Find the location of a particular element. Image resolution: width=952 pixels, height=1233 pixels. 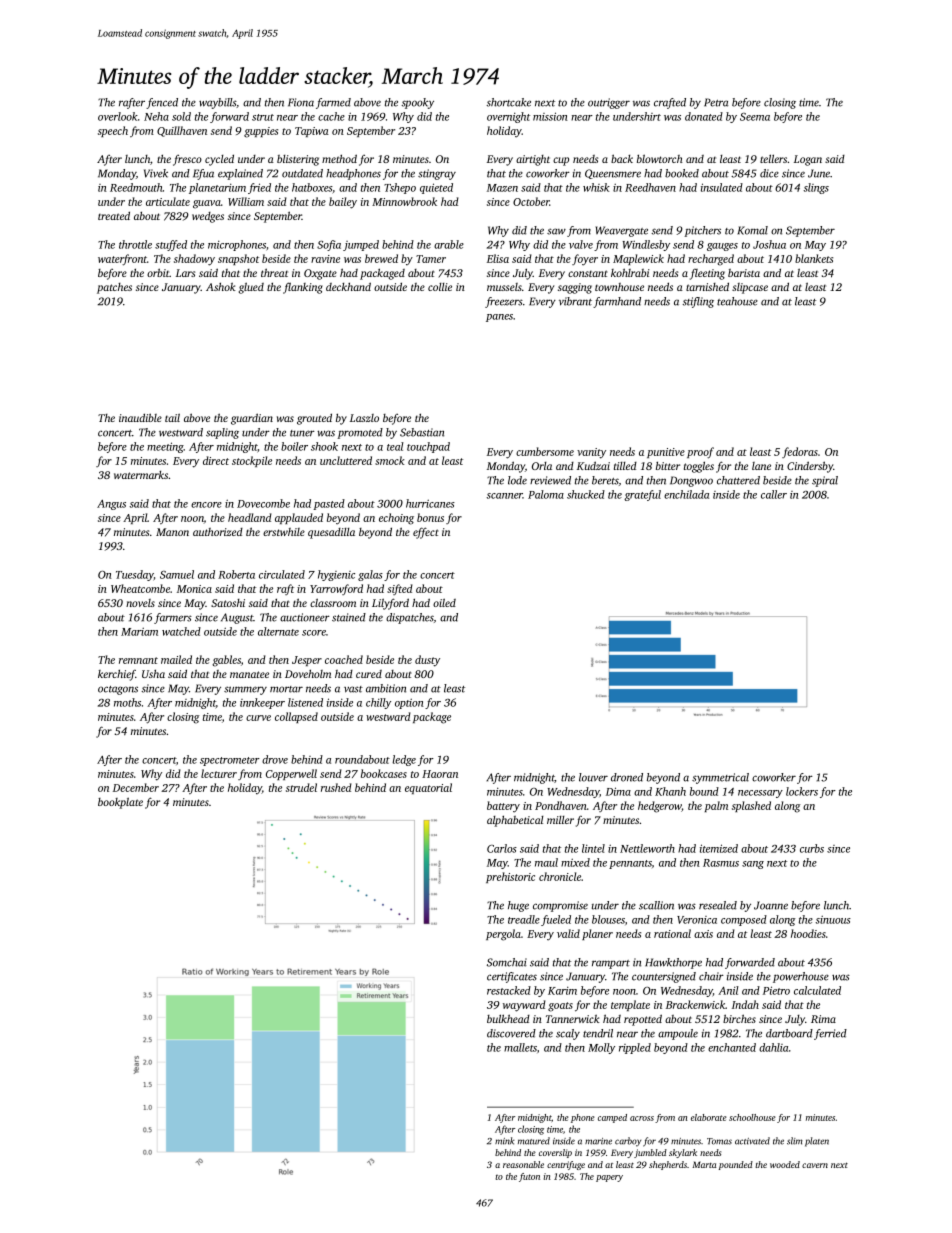

futon is located at coordinates (529, 1177).
